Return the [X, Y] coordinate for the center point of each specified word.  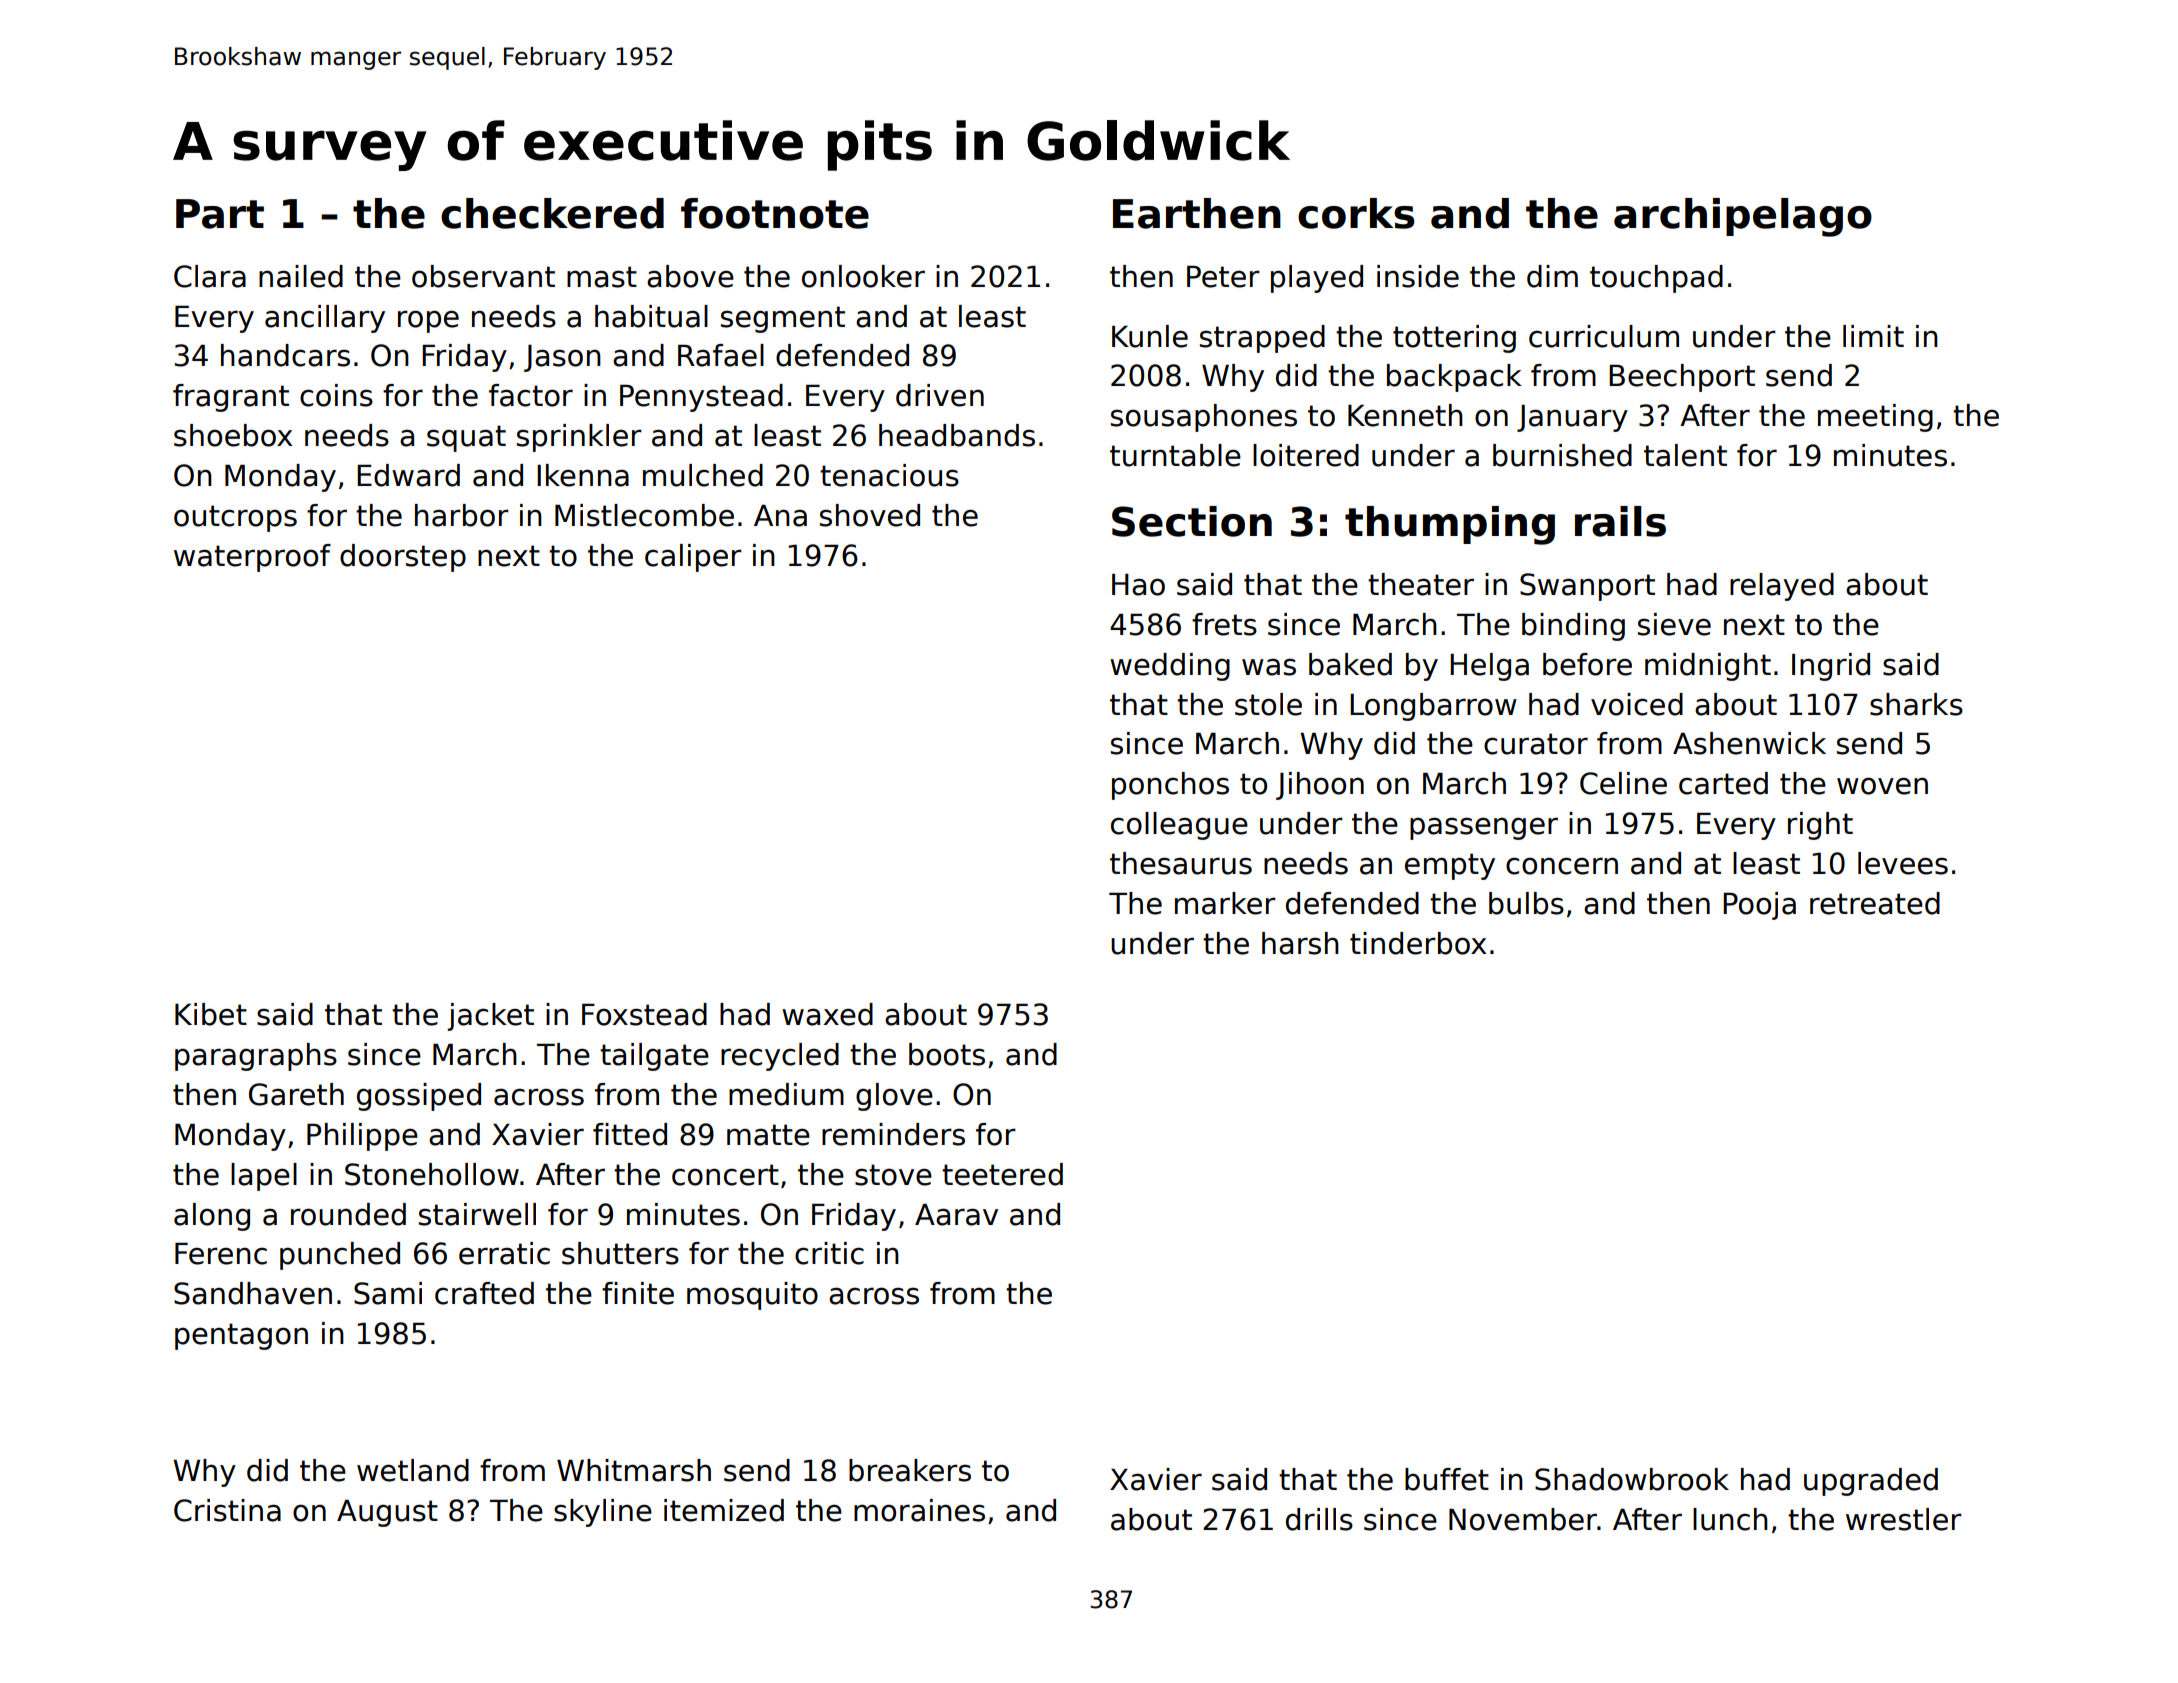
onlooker [863, 276]
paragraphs [256, 1057]
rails [1620, 521]
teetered [1002, 1174]
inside [1418, 276]
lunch [1730, 1519]
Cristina [227, 1510]
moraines [919, 1510]
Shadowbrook [1632, 1479]
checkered [552, 213]
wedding [1170, 667]
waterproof [252, 558]
